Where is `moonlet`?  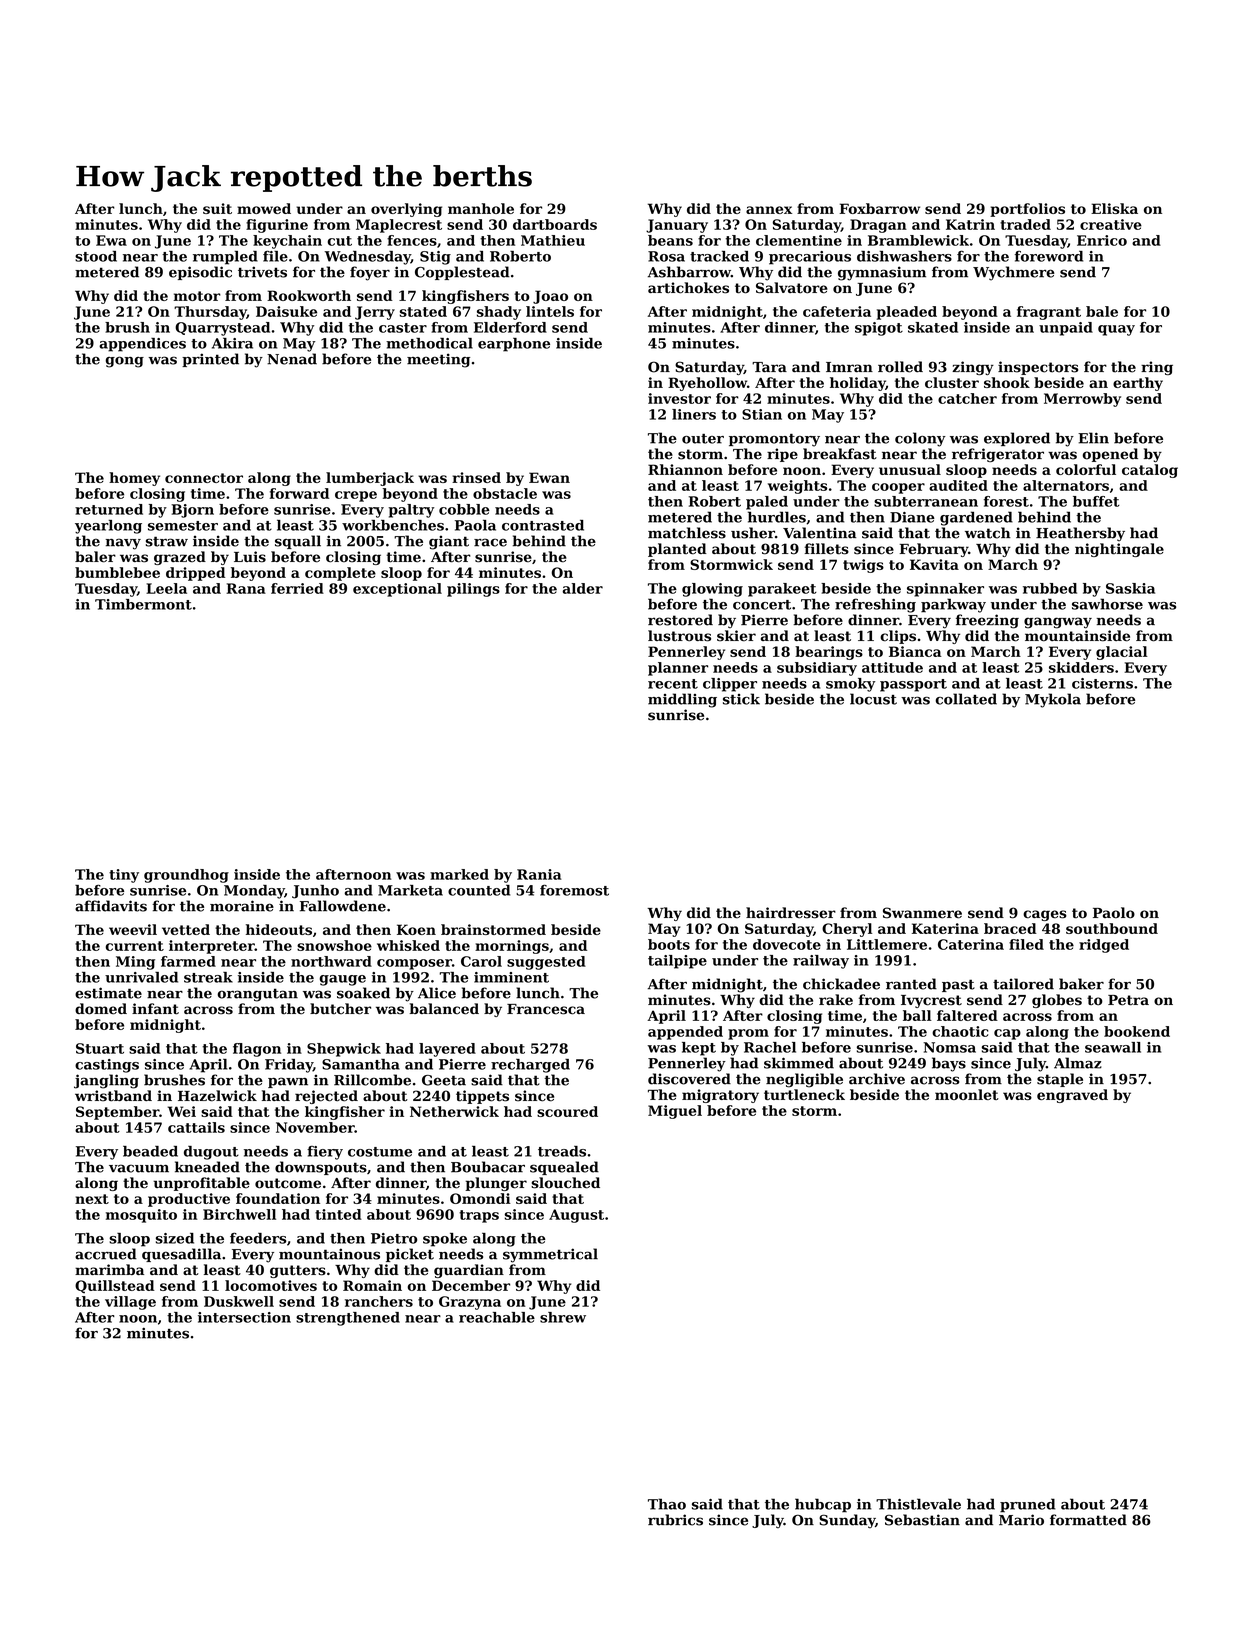 moonlet is located at coordinates (967, 1094).
